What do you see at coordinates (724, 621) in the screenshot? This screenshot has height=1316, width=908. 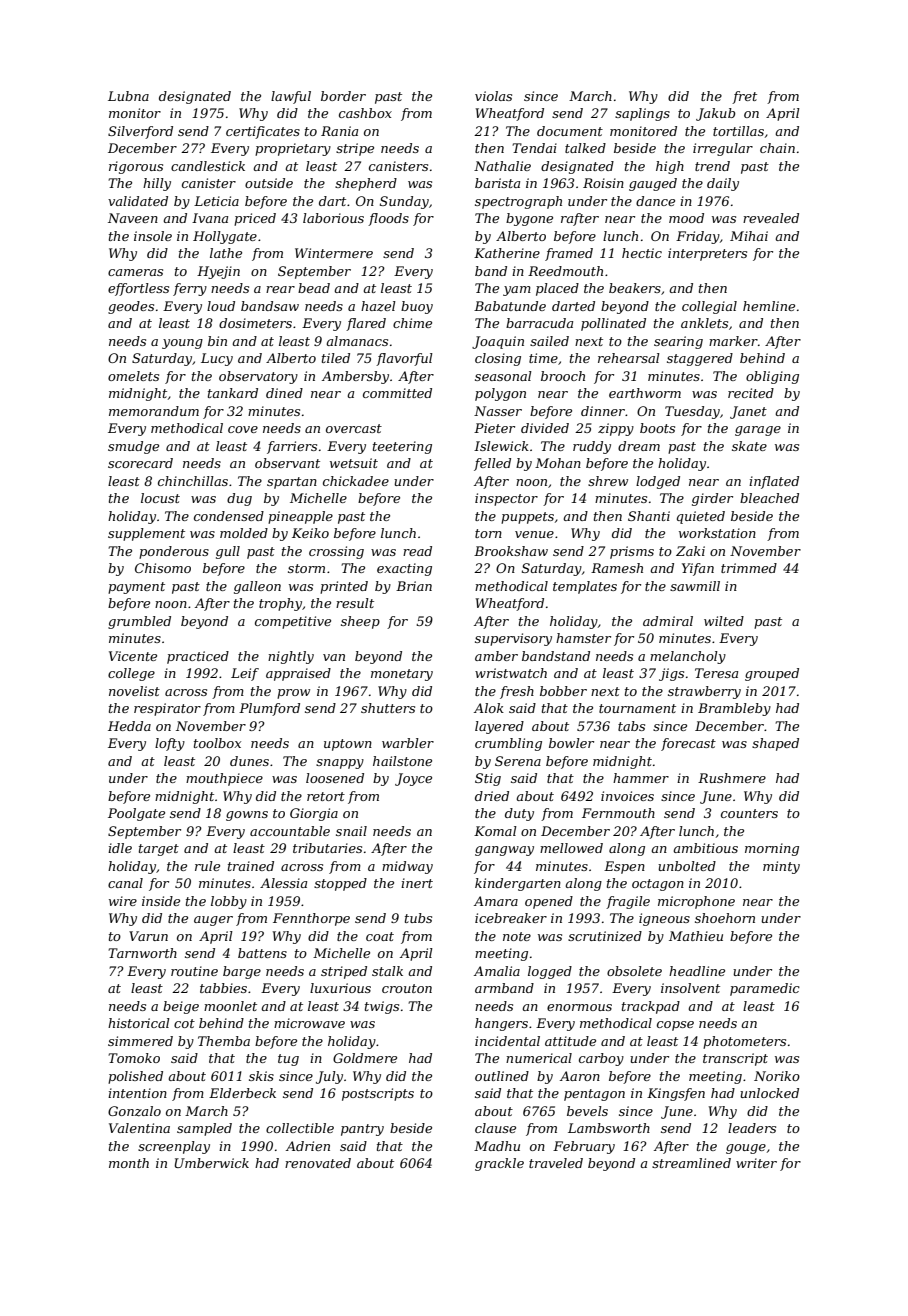 I see `wilted` at bounding box center [724, 621].
